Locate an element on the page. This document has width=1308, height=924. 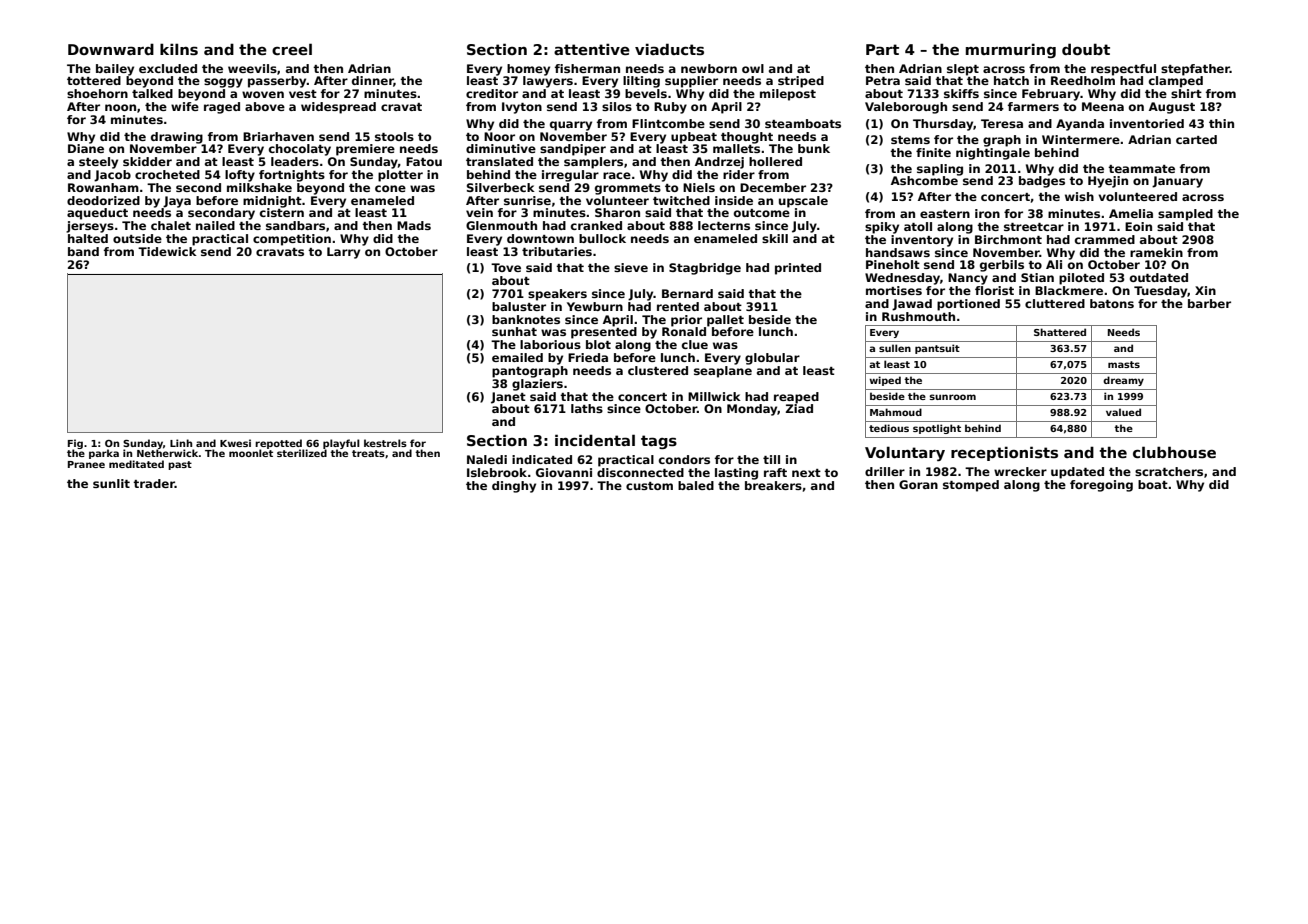
attentive is located at coordinates (592, 49).
